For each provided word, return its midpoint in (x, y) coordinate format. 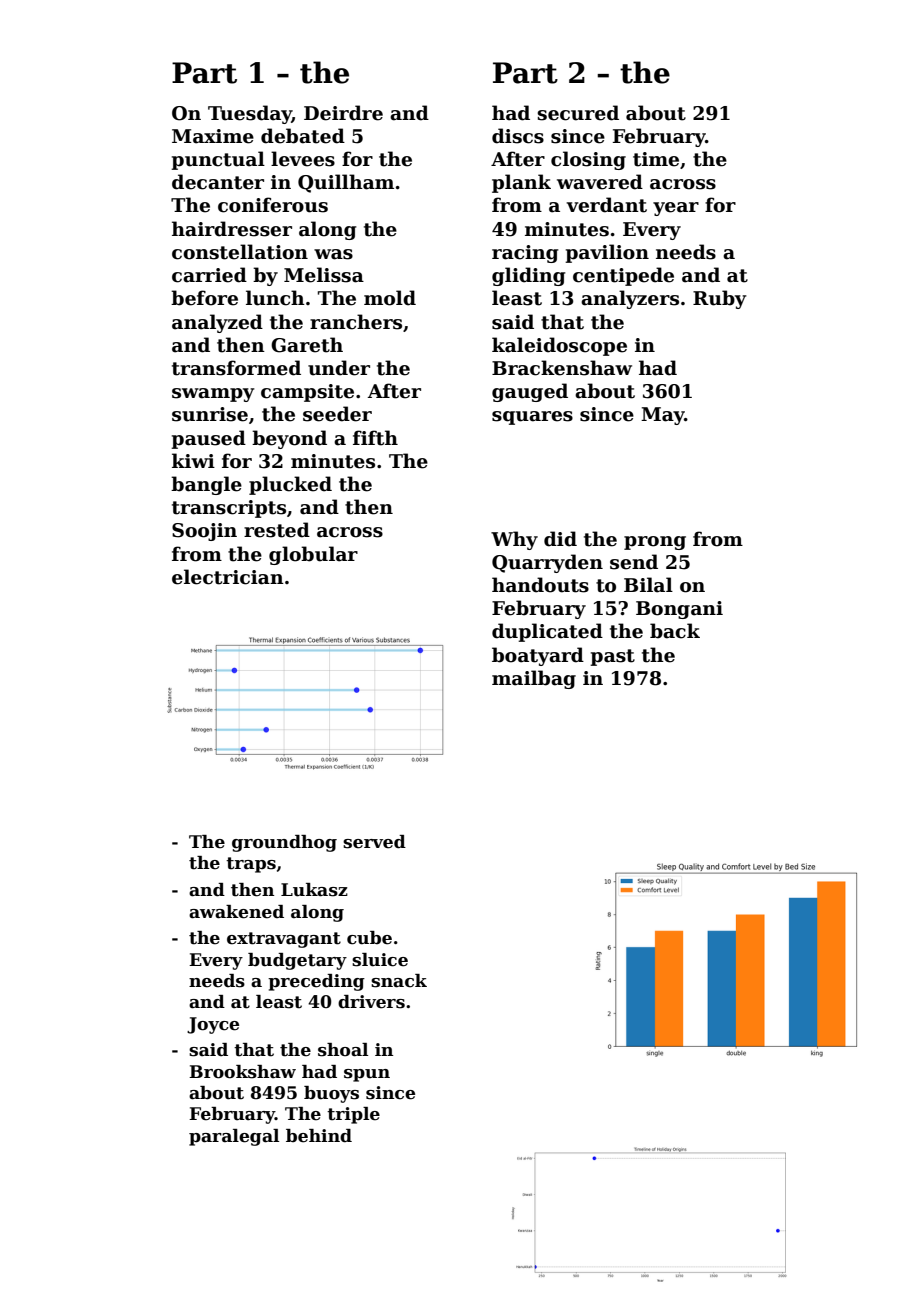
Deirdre (343, 113)
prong (655, 543)
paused (208, 439)
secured (578, 113)
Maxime (213, 136)
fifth (375, 438)
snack (399, 981)
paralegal (234, 1137)
